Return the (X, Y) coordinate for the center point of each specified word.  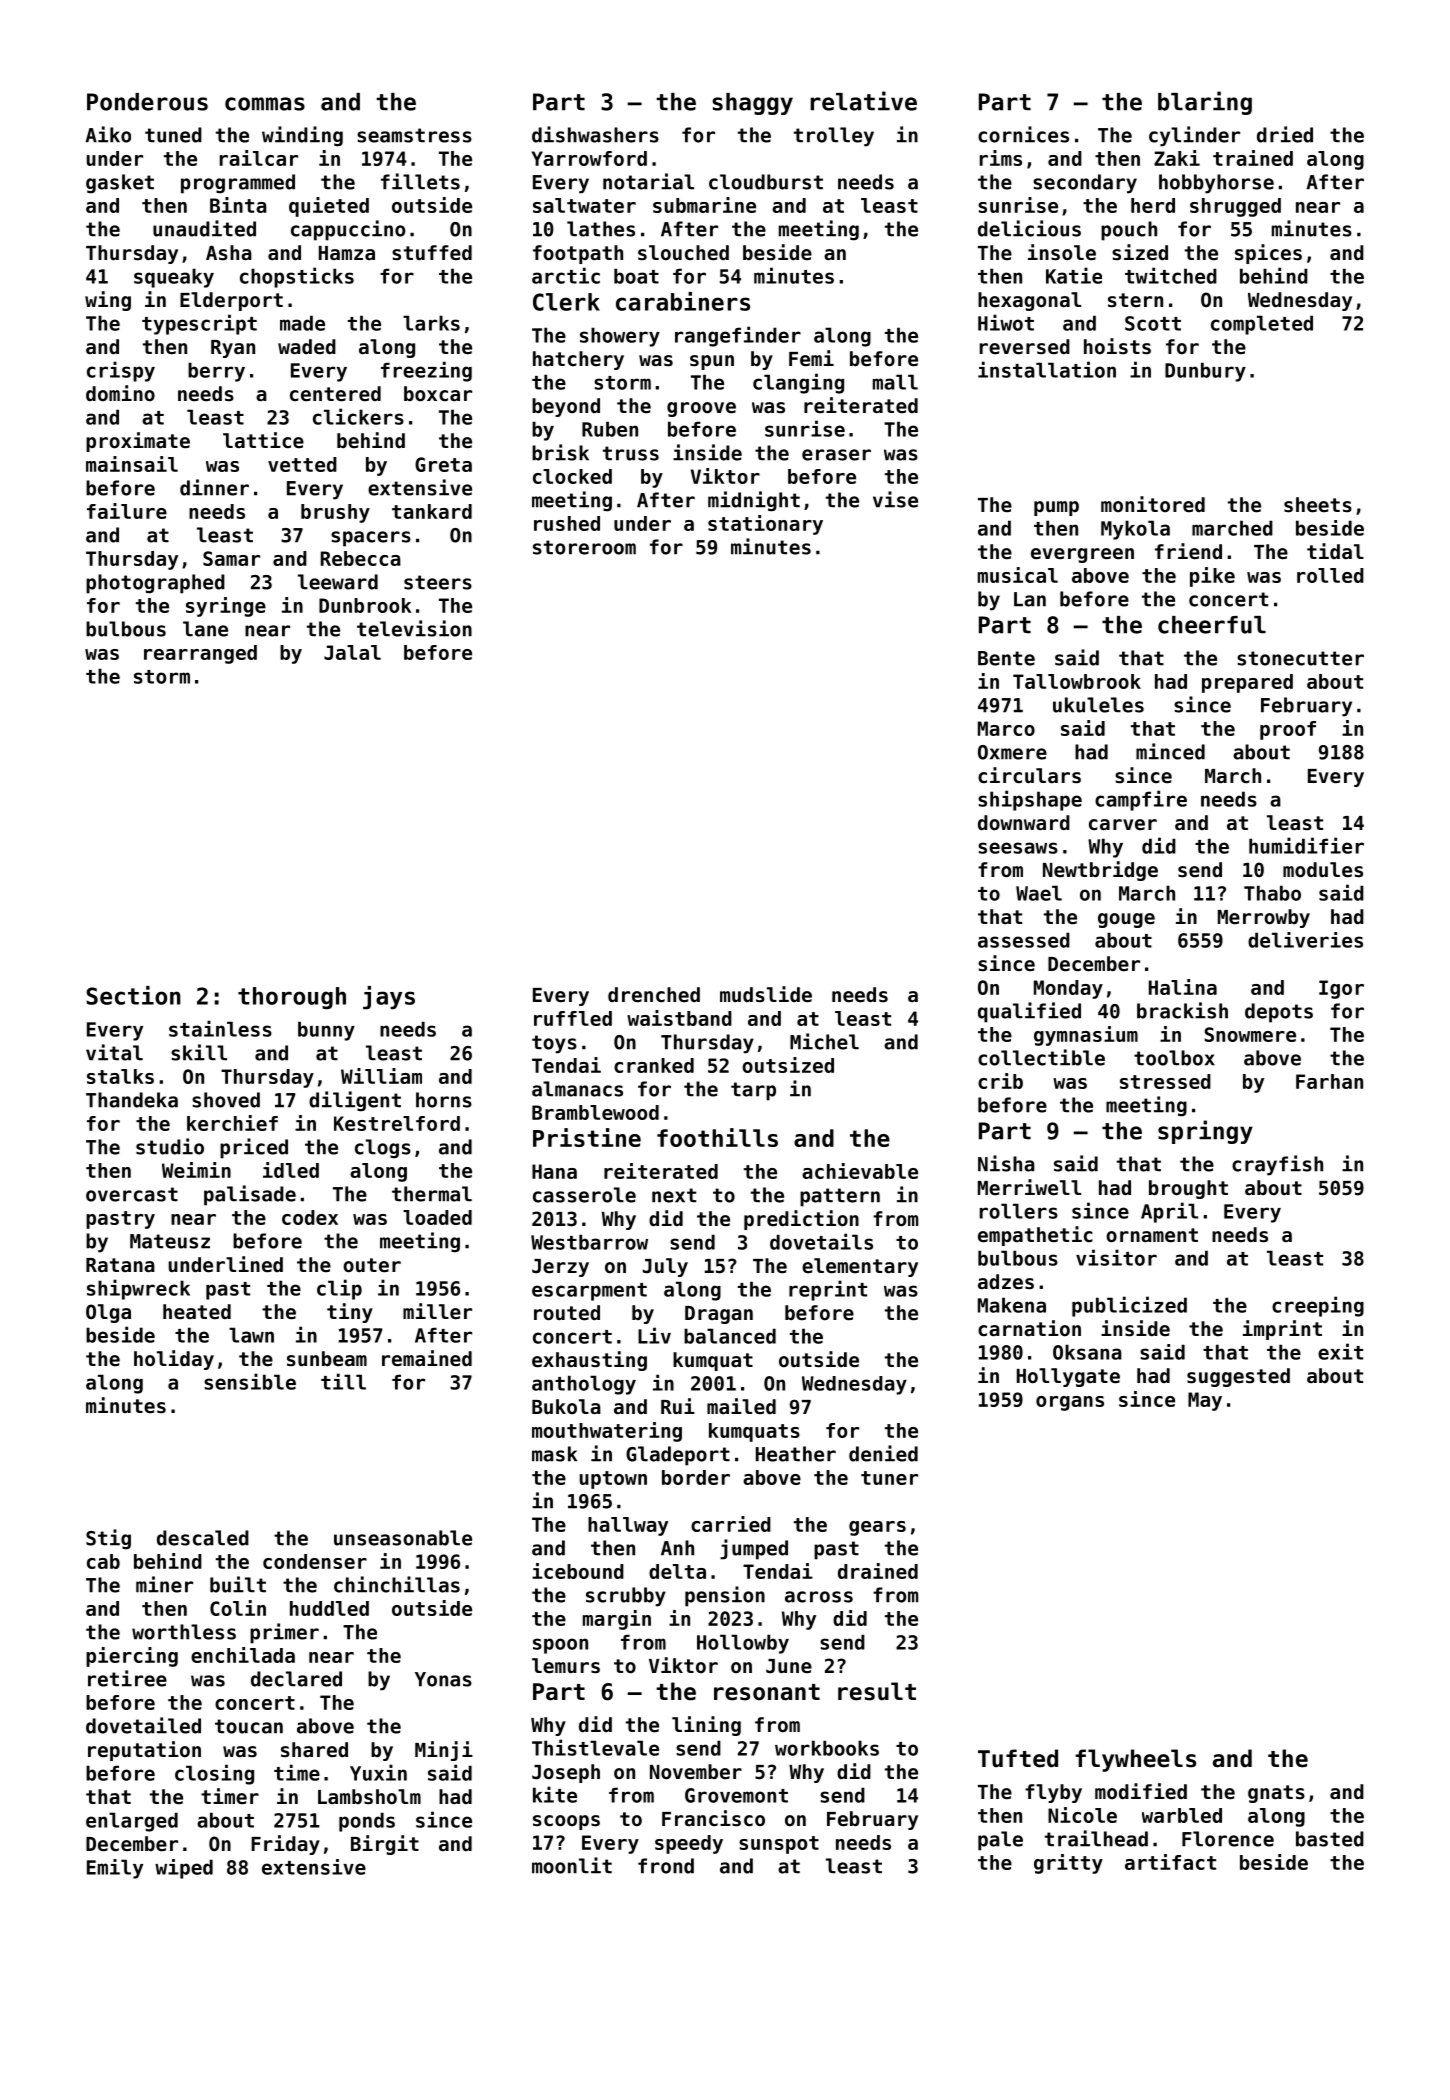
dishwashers (595, 134)
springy (1205, 1132)
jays (389, 998)
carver (1123, 825)
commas (265, 104)
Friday (285, 1845)
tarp (753, 1091)
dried (1285, 134)
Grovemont (736, 1795)
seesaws (1018, 848)
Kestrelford (397, 1123)
